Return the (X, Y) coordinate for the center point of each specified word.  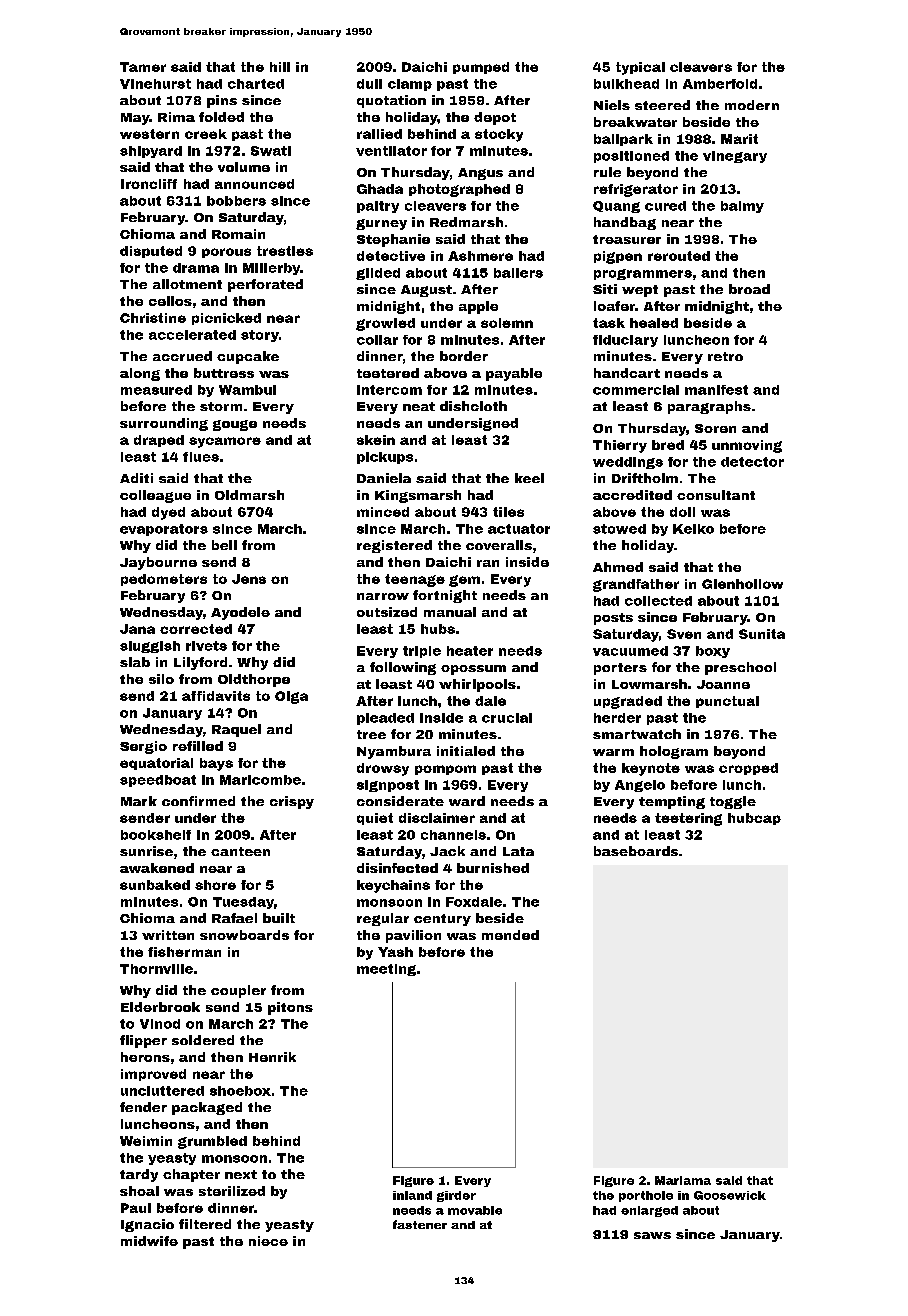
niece (268, 1241)
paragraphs (709, 407)
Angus (480, 174)
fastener (420, 1224)
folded (221, 117)
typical (640, 68)
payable (514, 374)
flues (201, 457)
